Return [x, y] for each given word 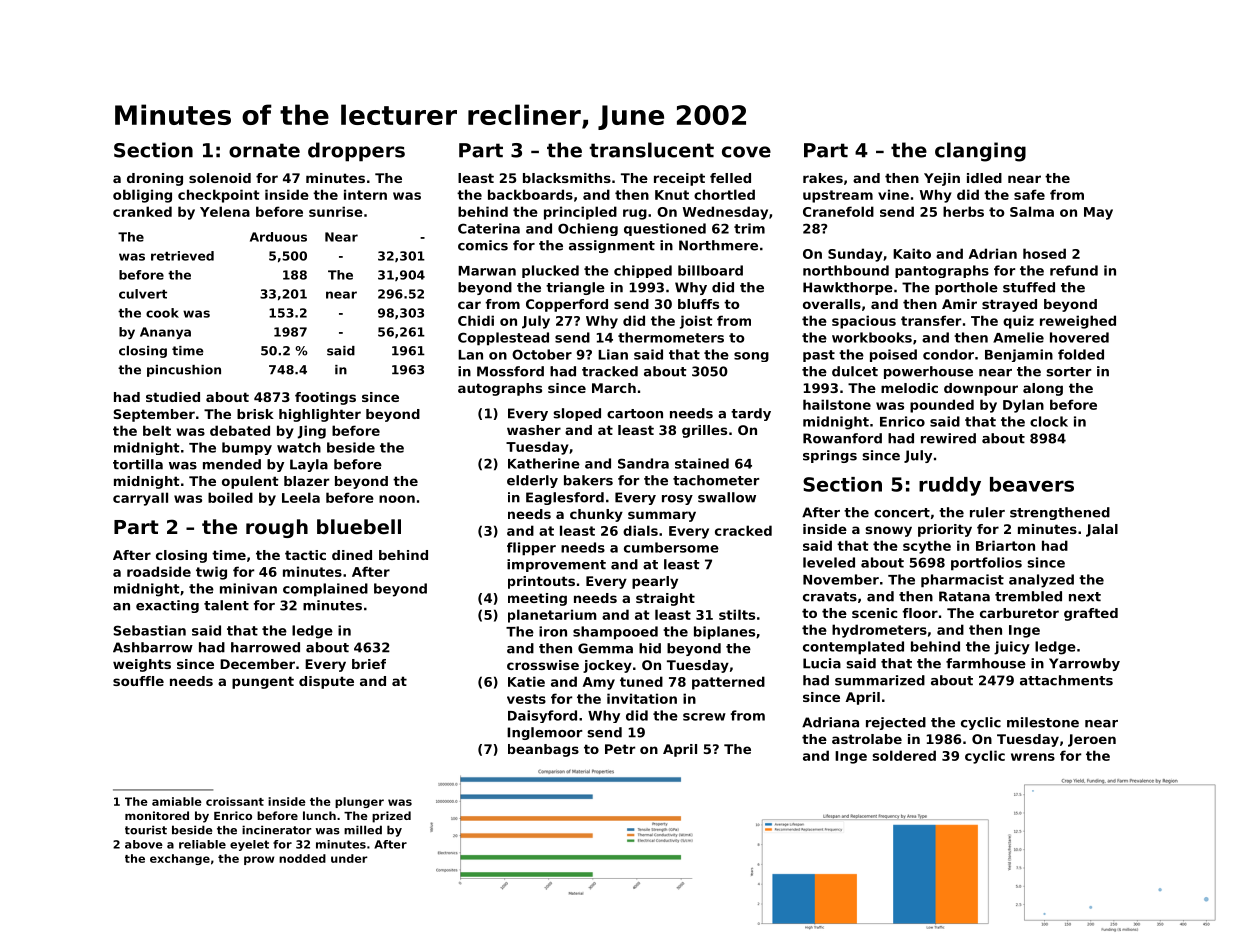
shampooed [615, 633]
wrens [1033, 757]
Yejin [942, 179]
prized [391, 817]
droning [155, 179]
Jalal [1102, 530]
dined [352, 555]
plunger [359, 802]
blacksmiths [567, 178]
